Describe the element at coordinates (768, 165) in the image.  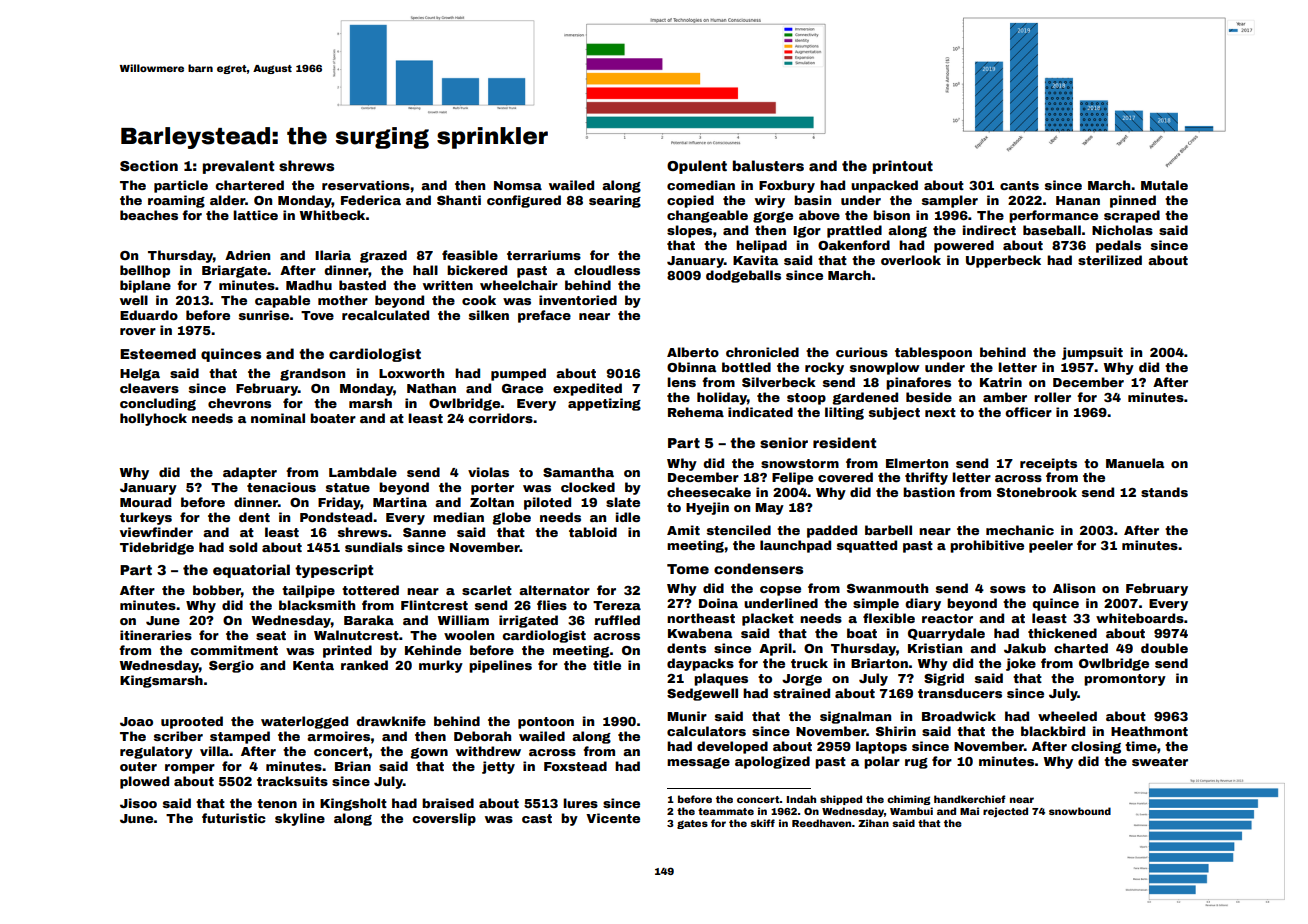
I see `balusters` at that location.
